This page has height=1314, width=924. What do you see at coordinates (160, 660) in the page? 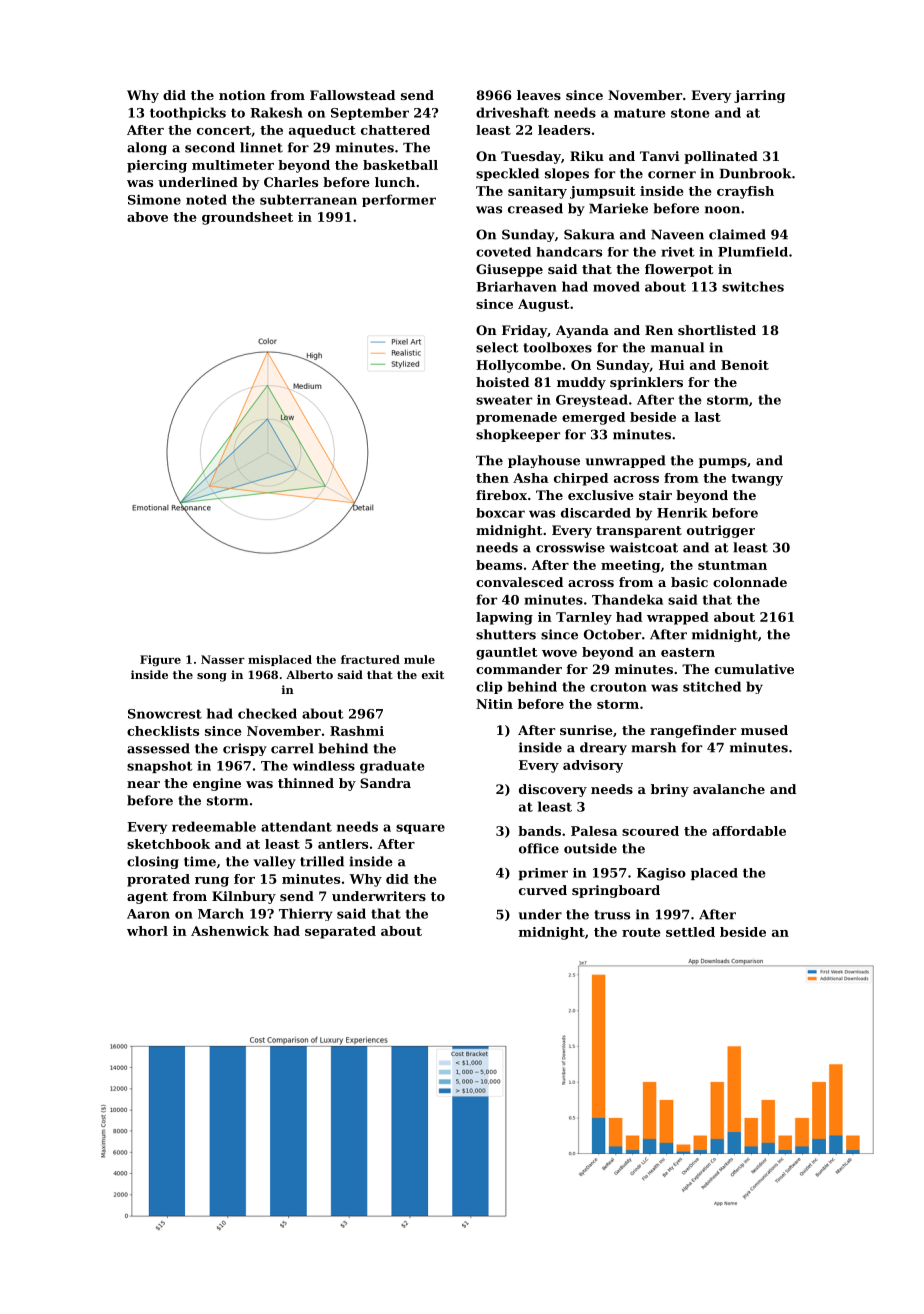
I see `Figure` at bounding box center [160, 660].
